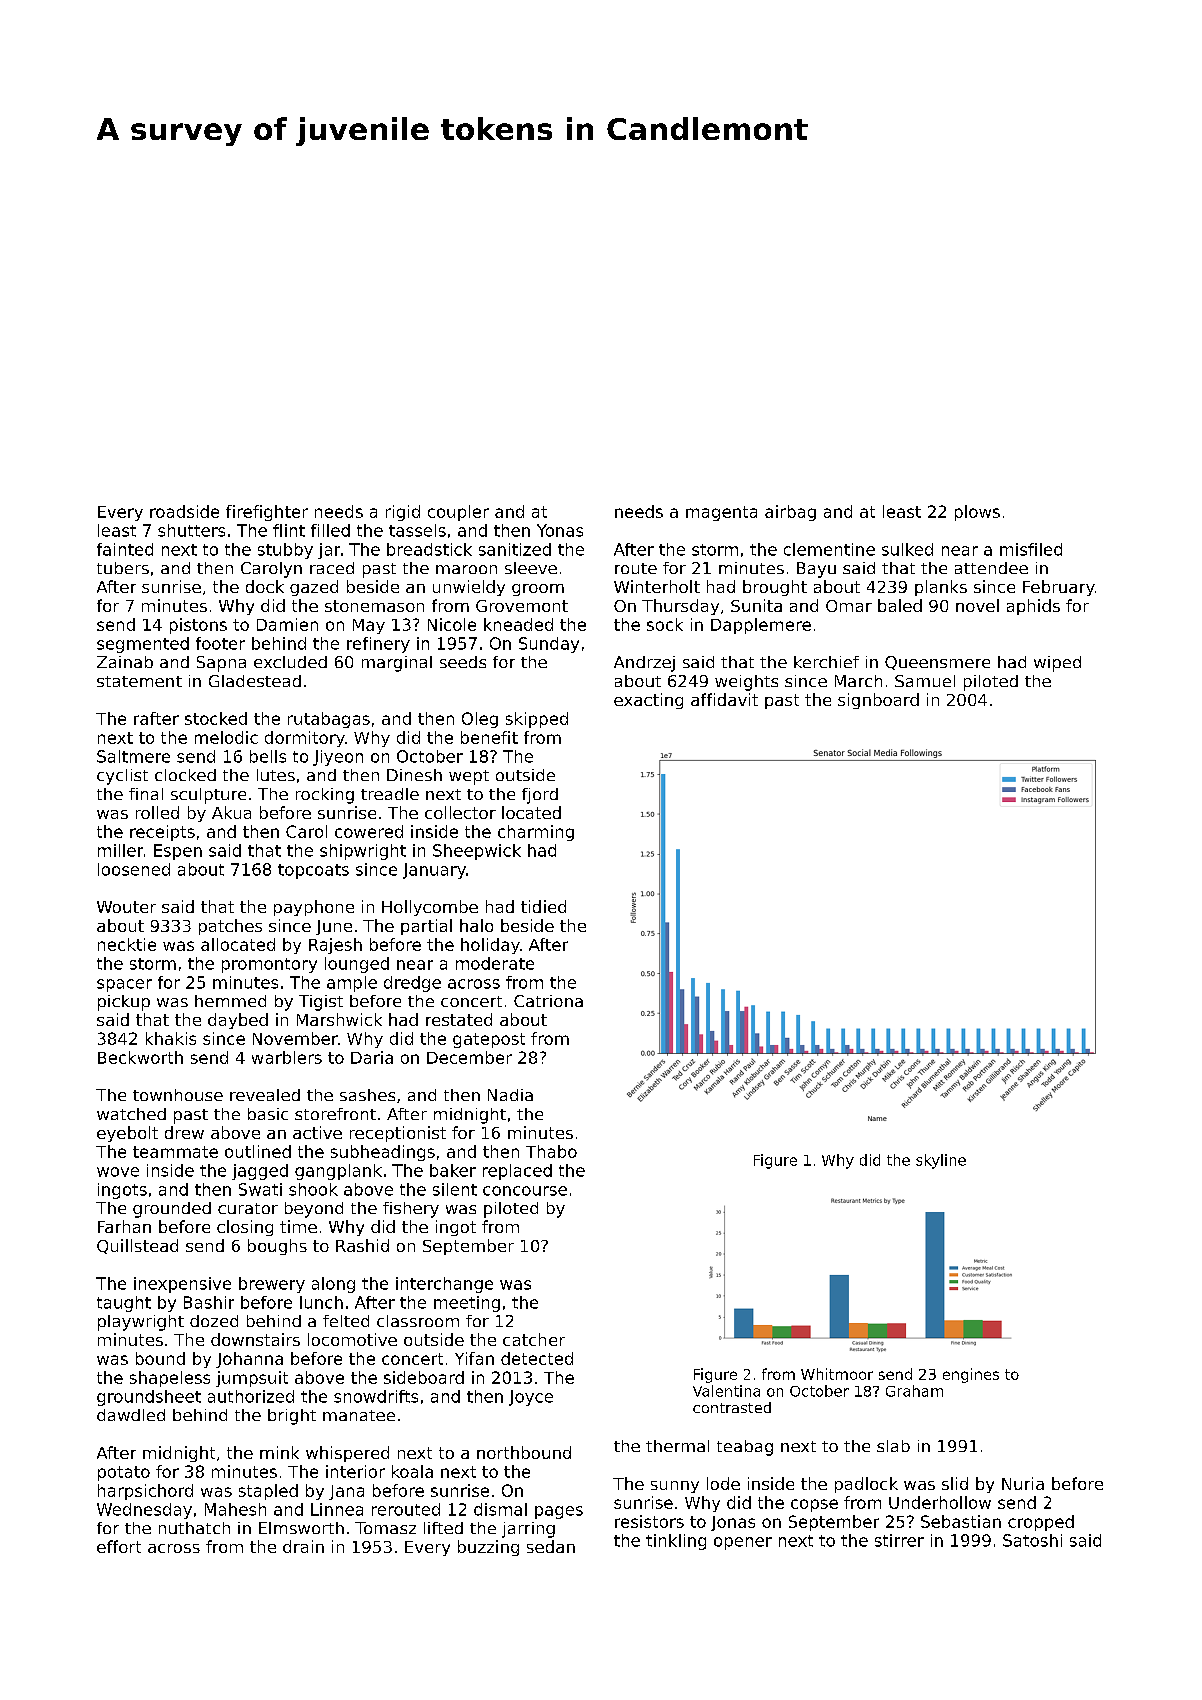  Describe the element at coordinates (837, 1374) in the screenshot. I see `Whitmoor` at that location.
